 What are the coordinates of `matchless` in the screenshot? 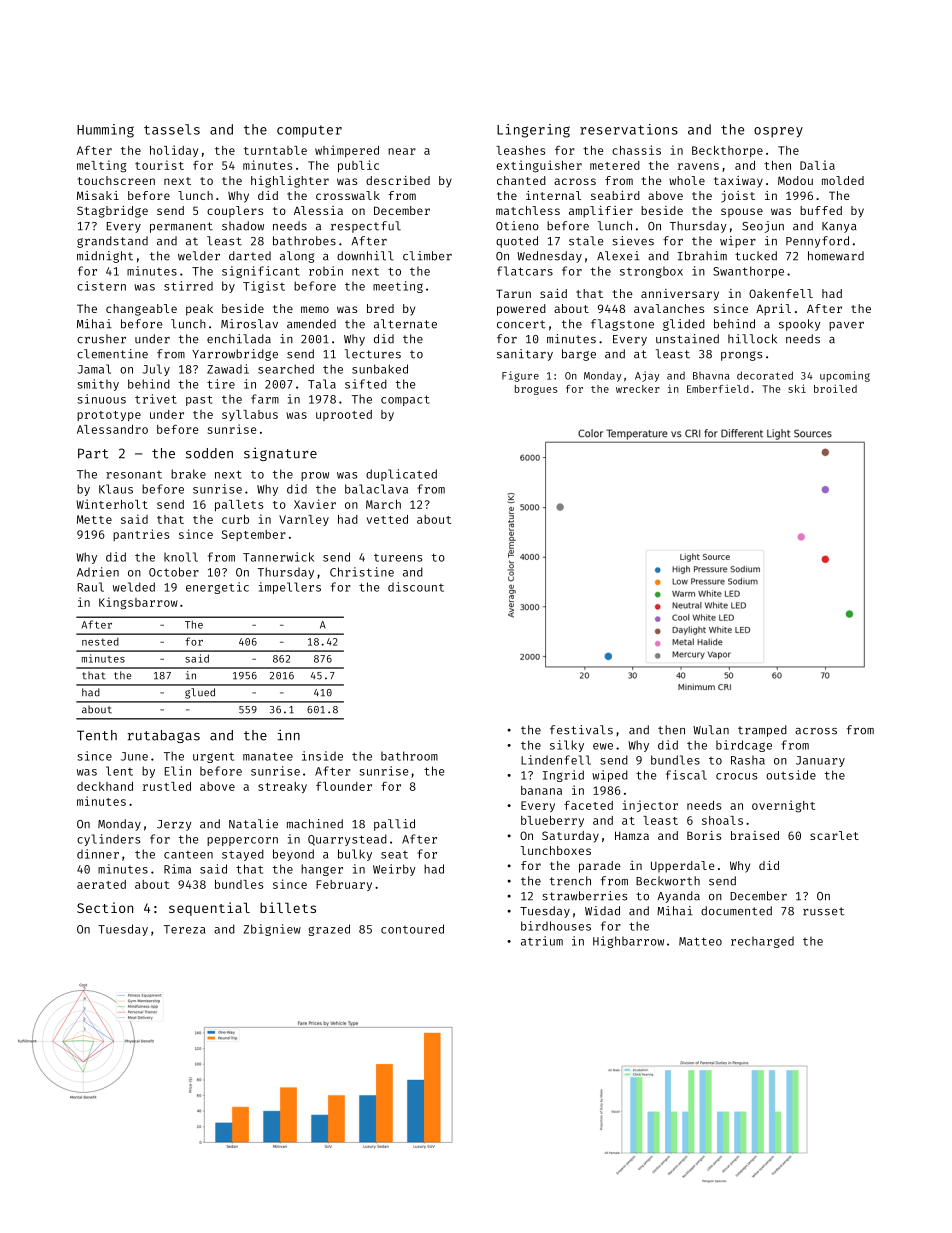 It's located at (528, 210).
